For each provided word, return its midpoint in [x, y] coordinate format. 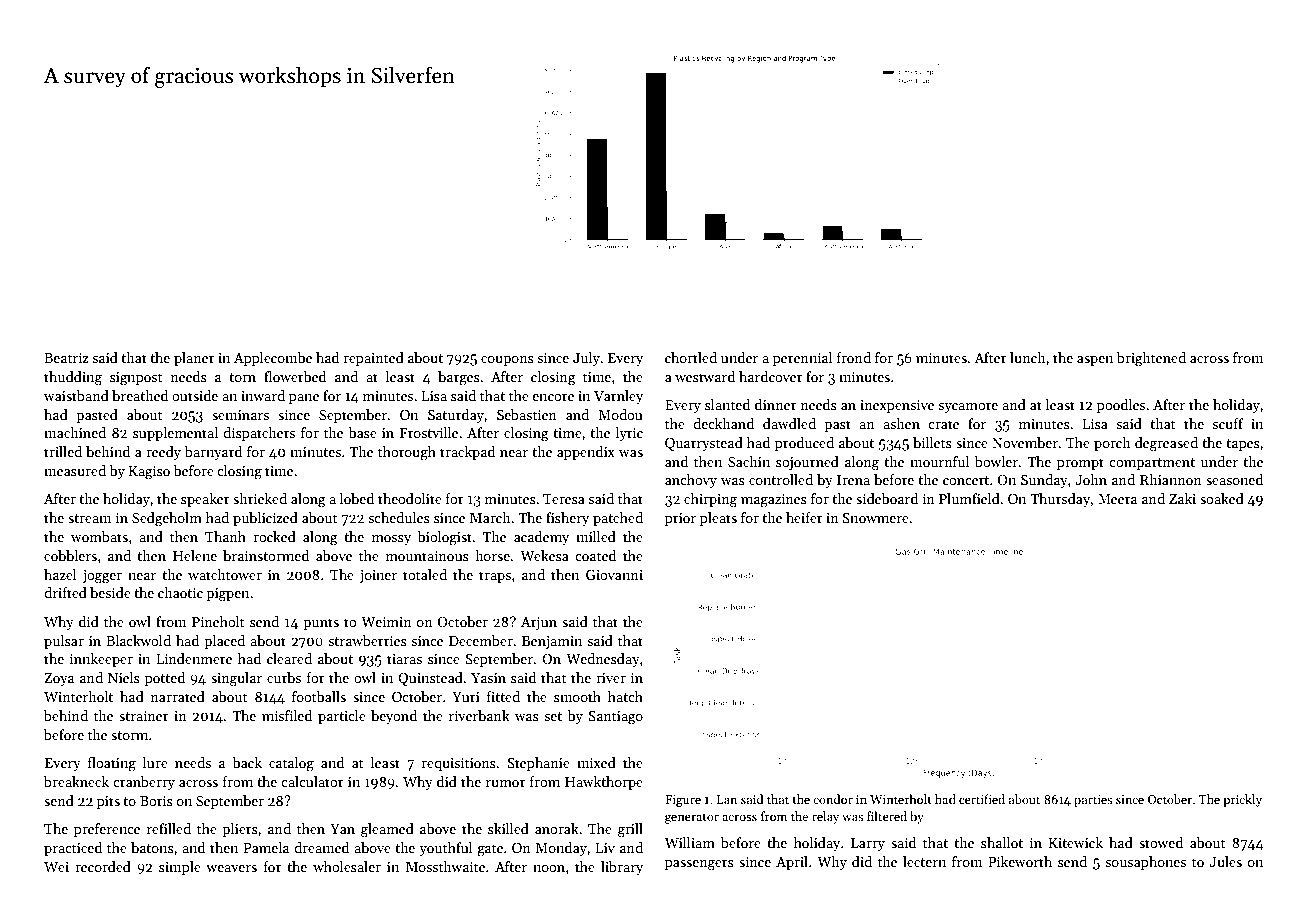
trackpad [467, 453]
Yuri [466, 697]
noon [549, 868]
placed [224, 642]
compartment [1152, 464]
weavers [231, 868]
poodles [1121, 406]
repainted [373, 359]
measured [75, 470]
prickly [1242, 800]
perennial [802, 359]
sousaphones [1145, 863]
